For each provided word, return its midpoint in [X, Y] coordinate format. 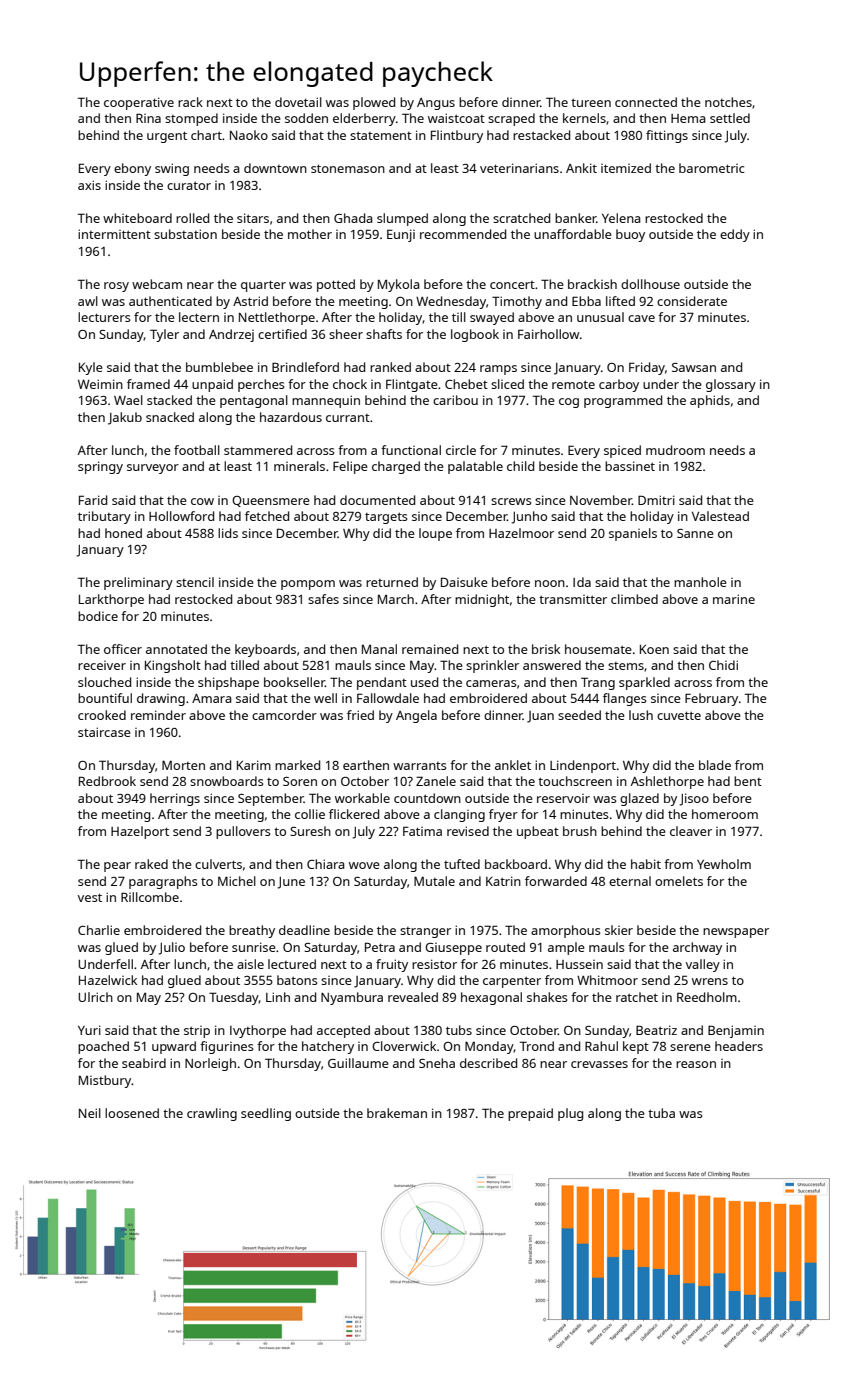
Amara [212, 698]
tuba [661, 1113]
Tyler [164, 335]
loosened [132, 1113]
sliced [507, 384]
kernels [584, 118]
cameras [491, 683]
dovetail [298, 102]
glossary [731, 385]
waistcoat [456, 118]
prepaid [530, 1114]
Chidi [723, 665]
